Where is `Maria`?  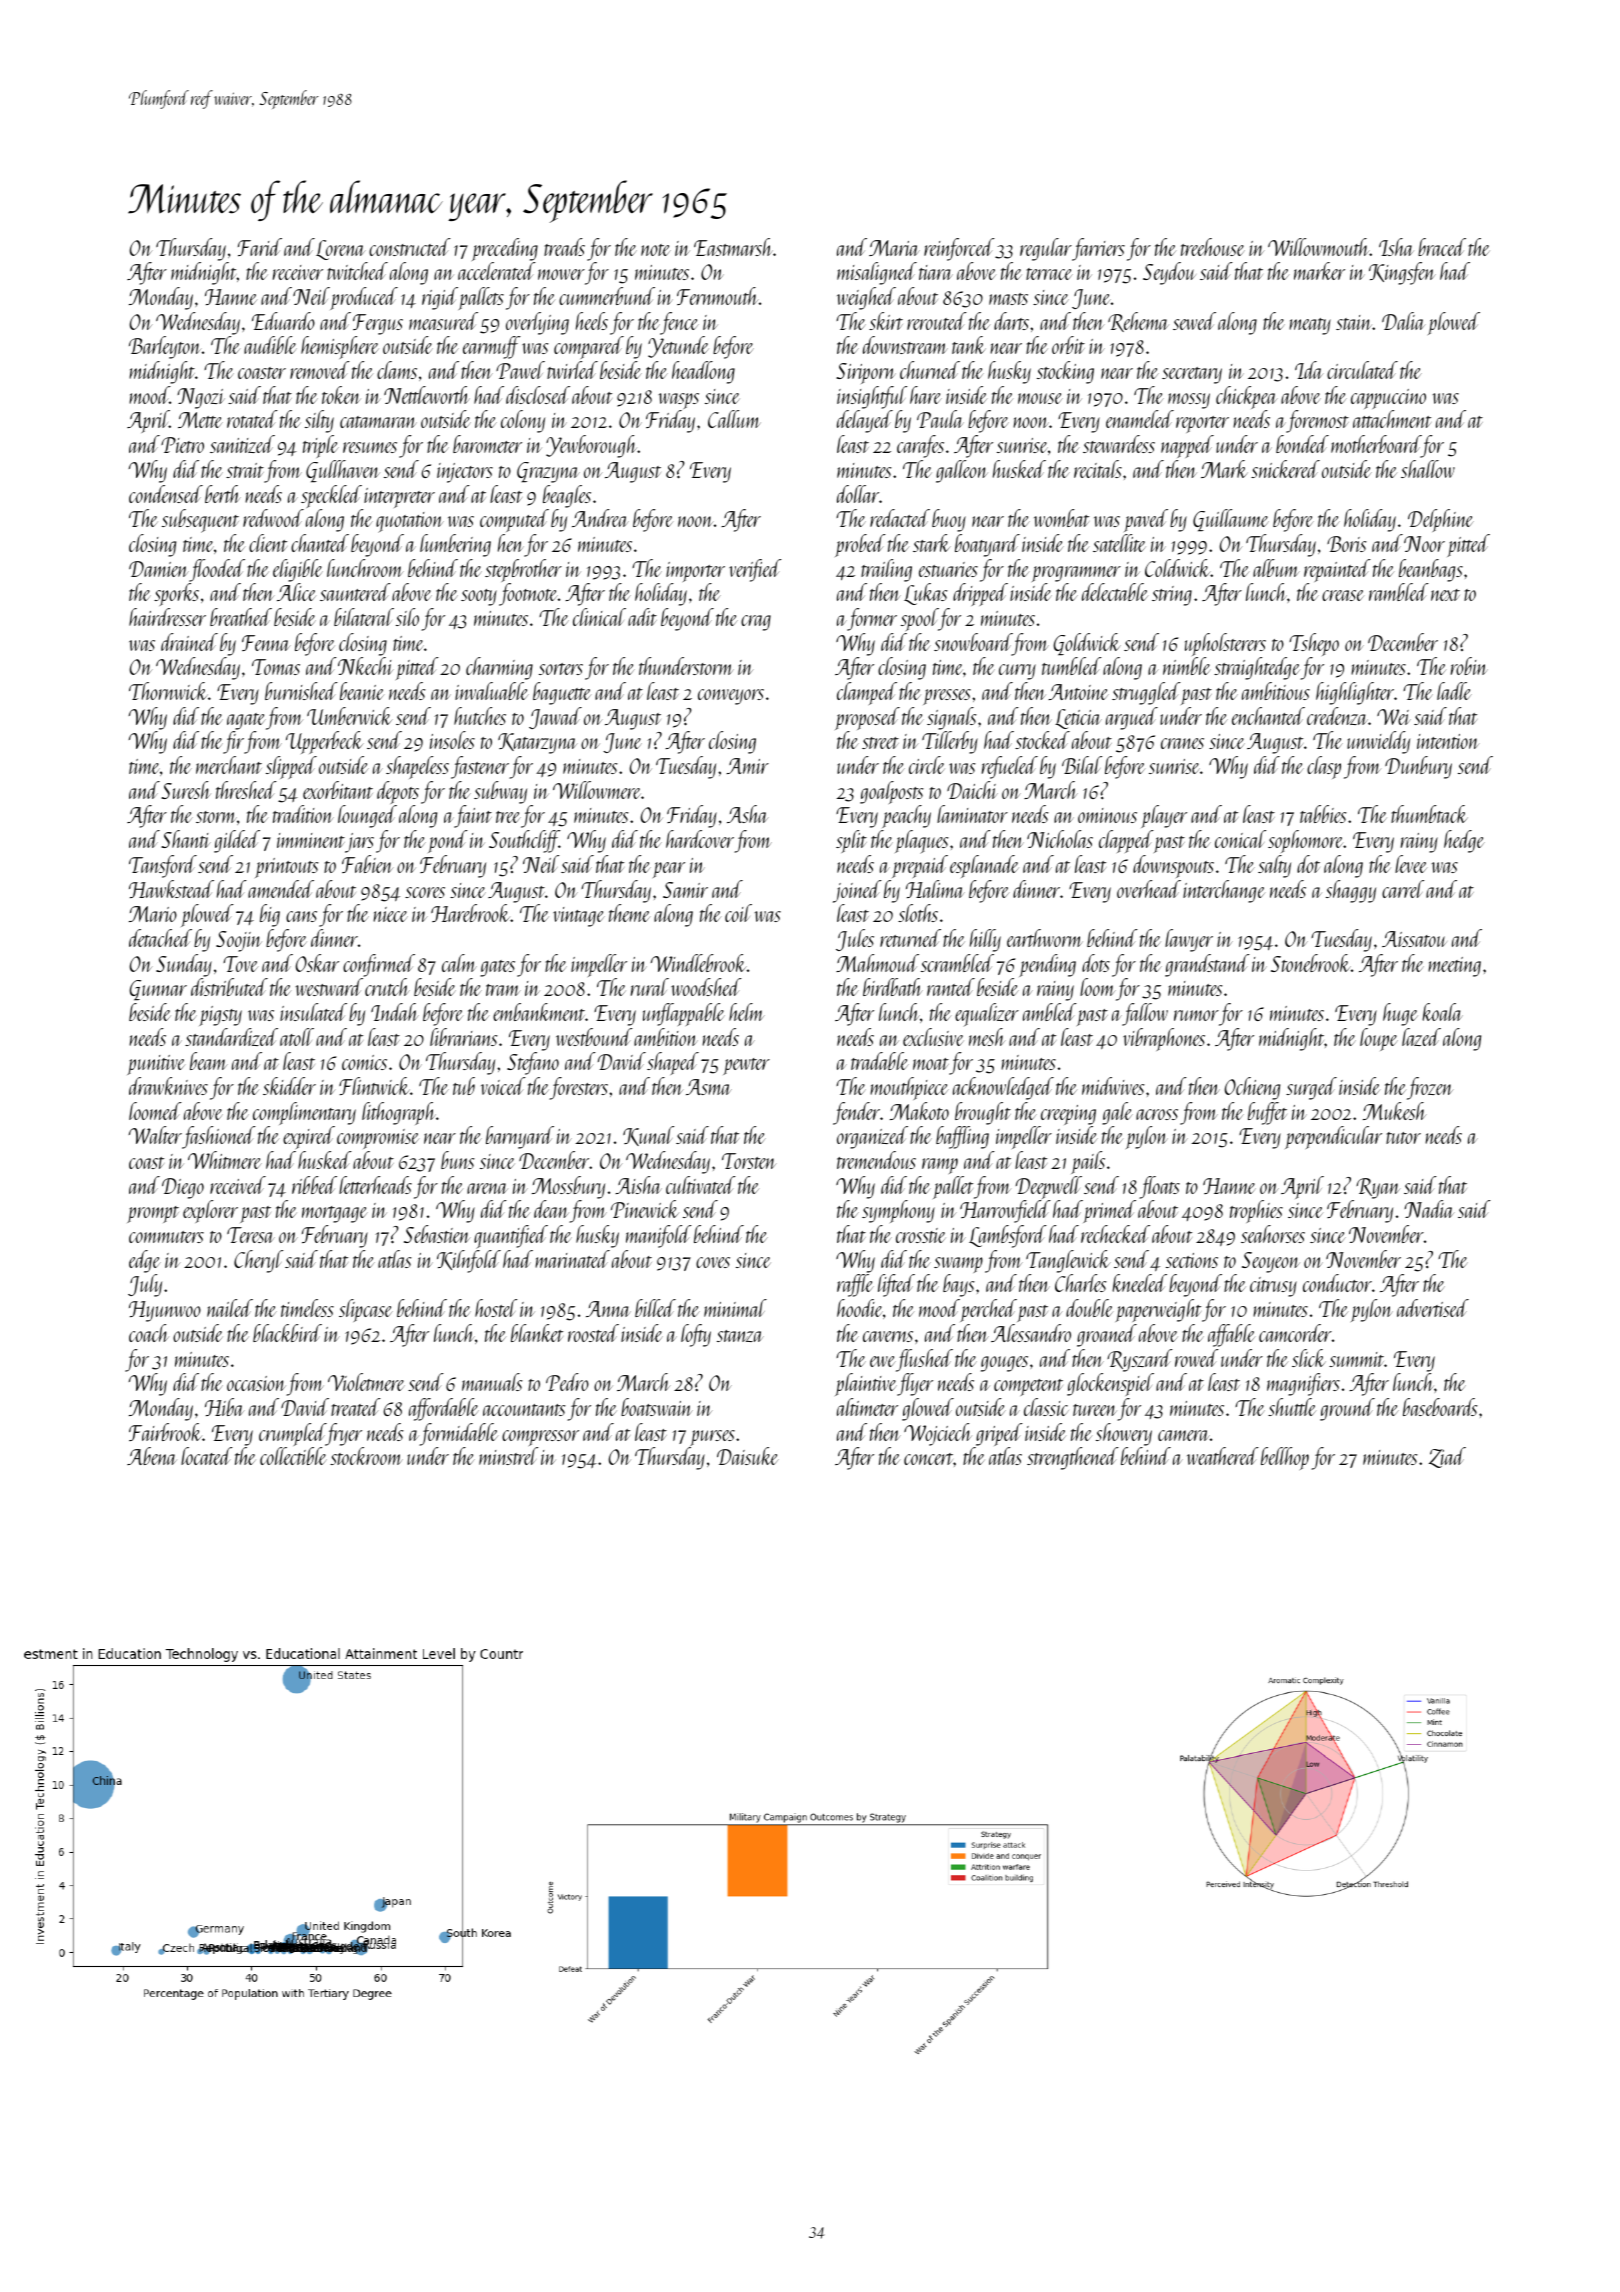
Maria is located at coordinates (894, 248).
